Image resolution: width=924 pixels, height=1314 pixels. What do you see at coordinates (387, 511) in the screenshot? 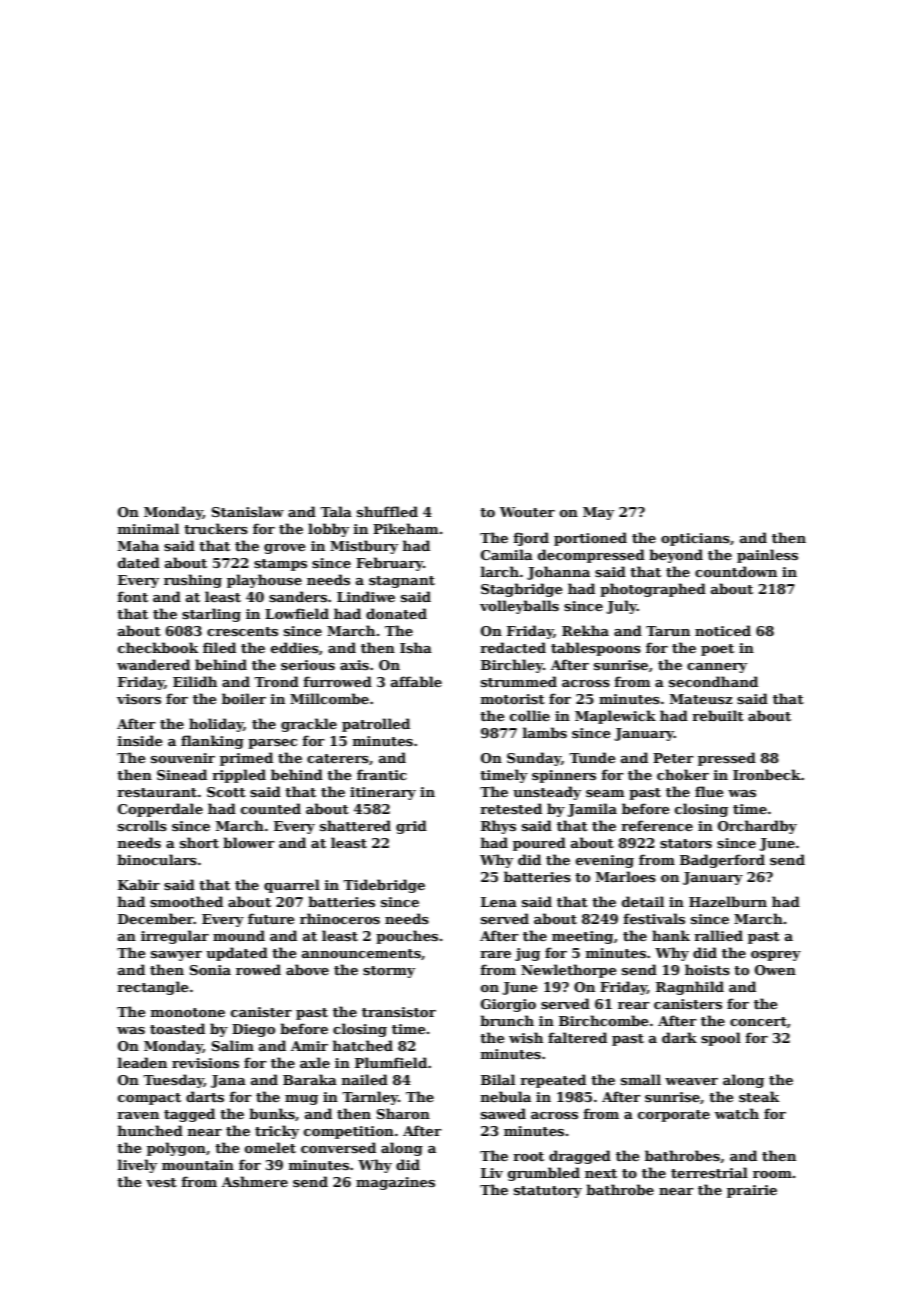
I see `shuffled` at bounding box center [387, 511].
